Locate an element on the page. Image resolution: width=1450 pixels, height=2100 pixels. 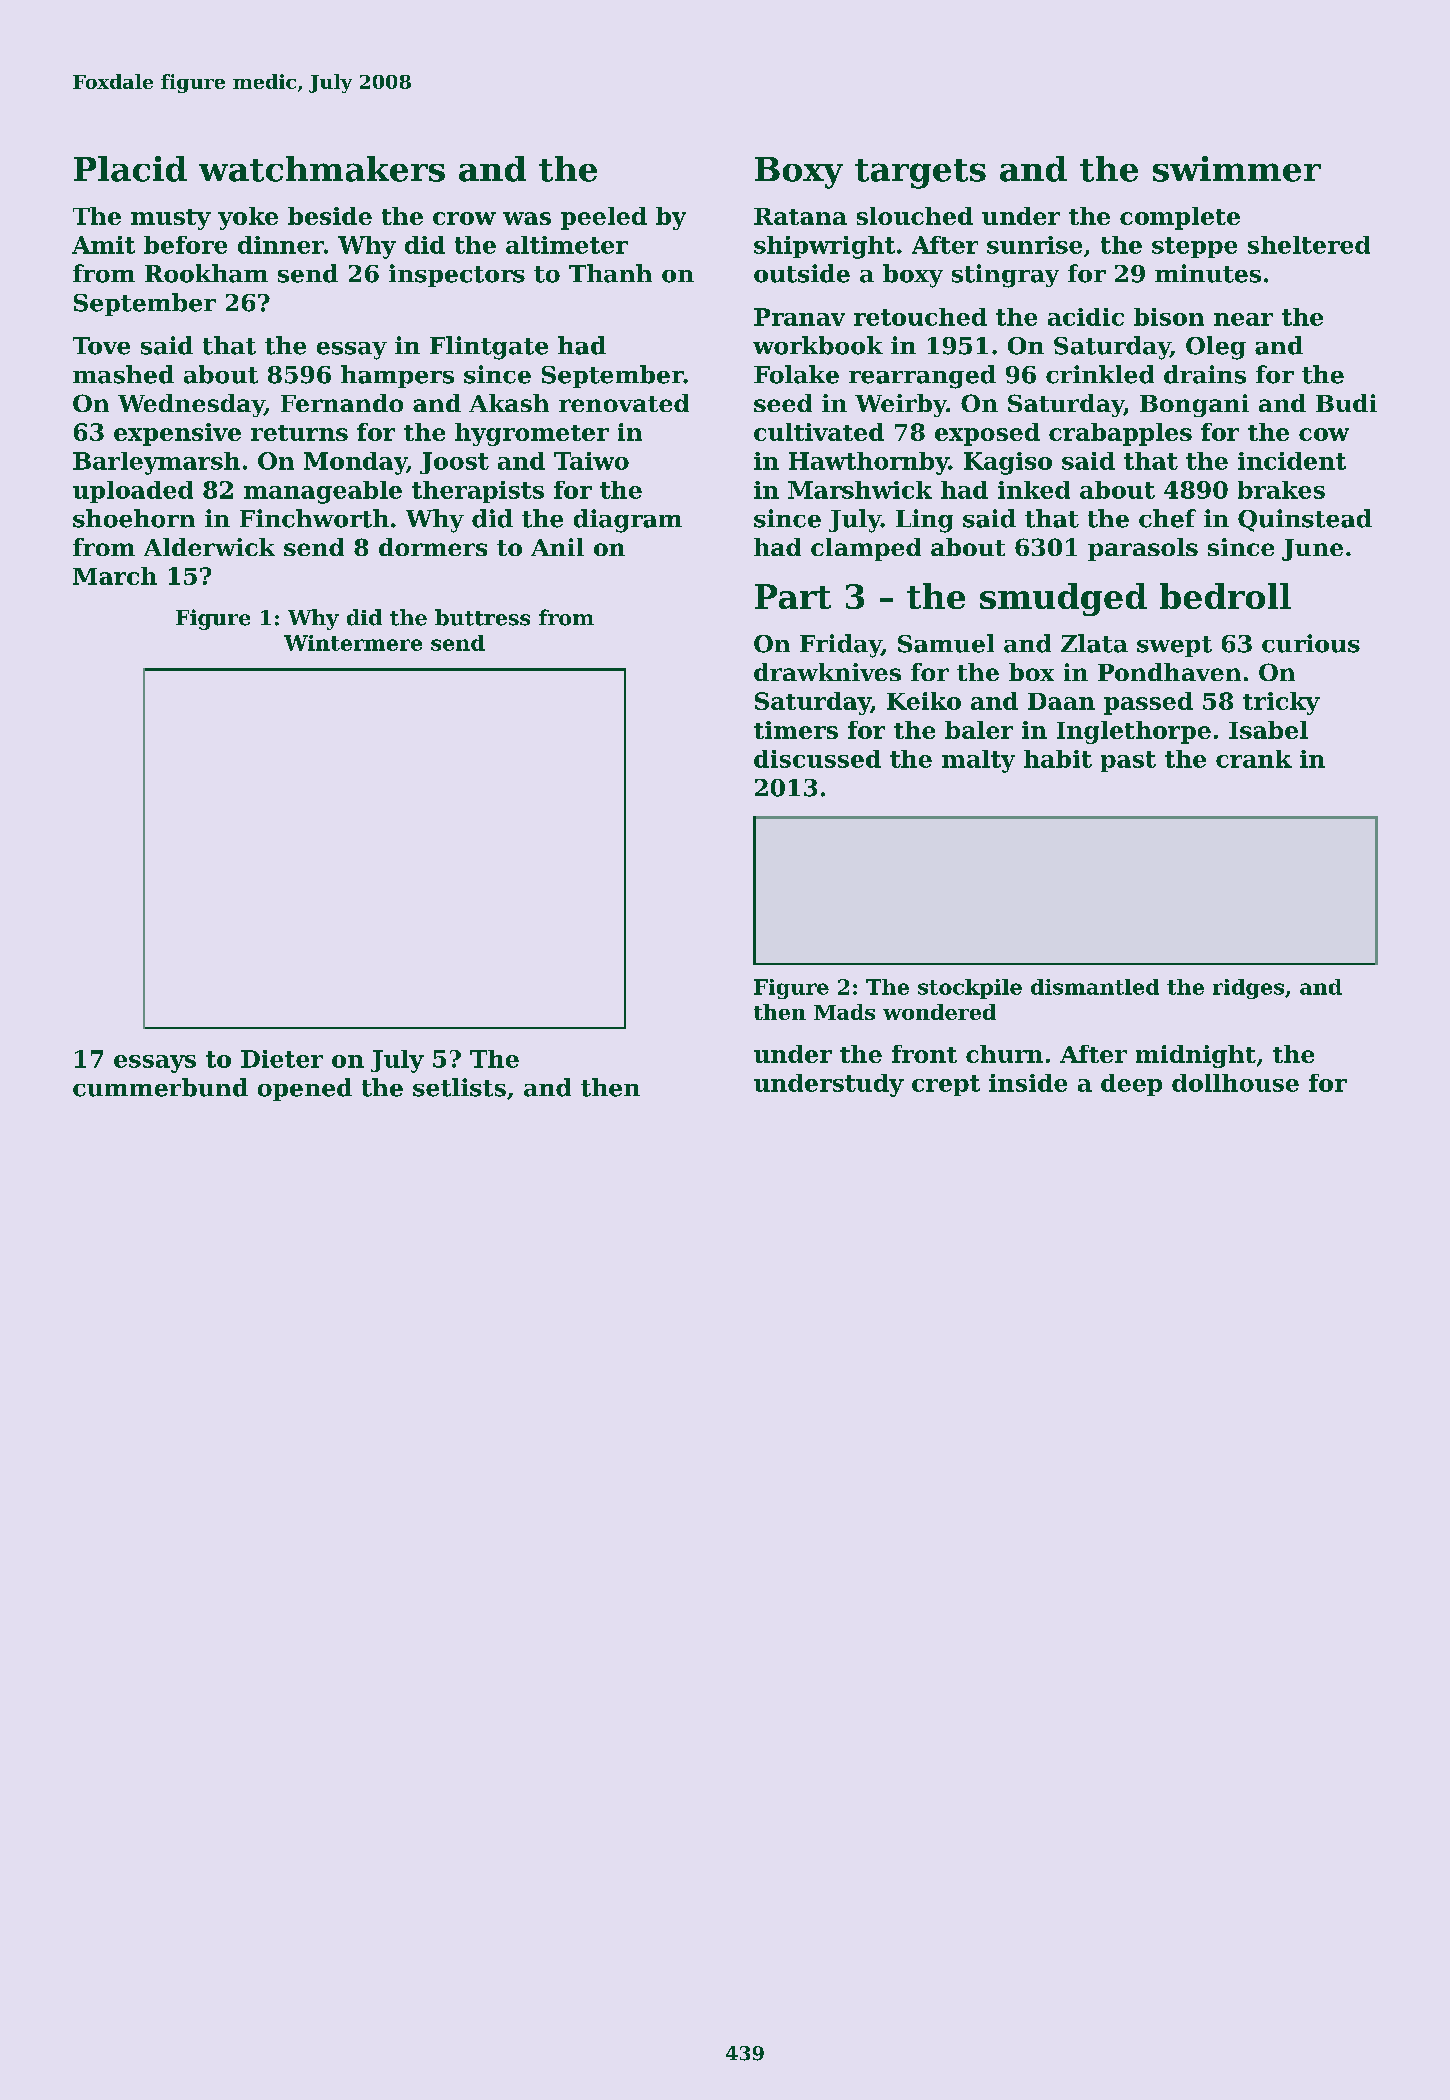
Alderwick is located at coordinates (209, 547).
